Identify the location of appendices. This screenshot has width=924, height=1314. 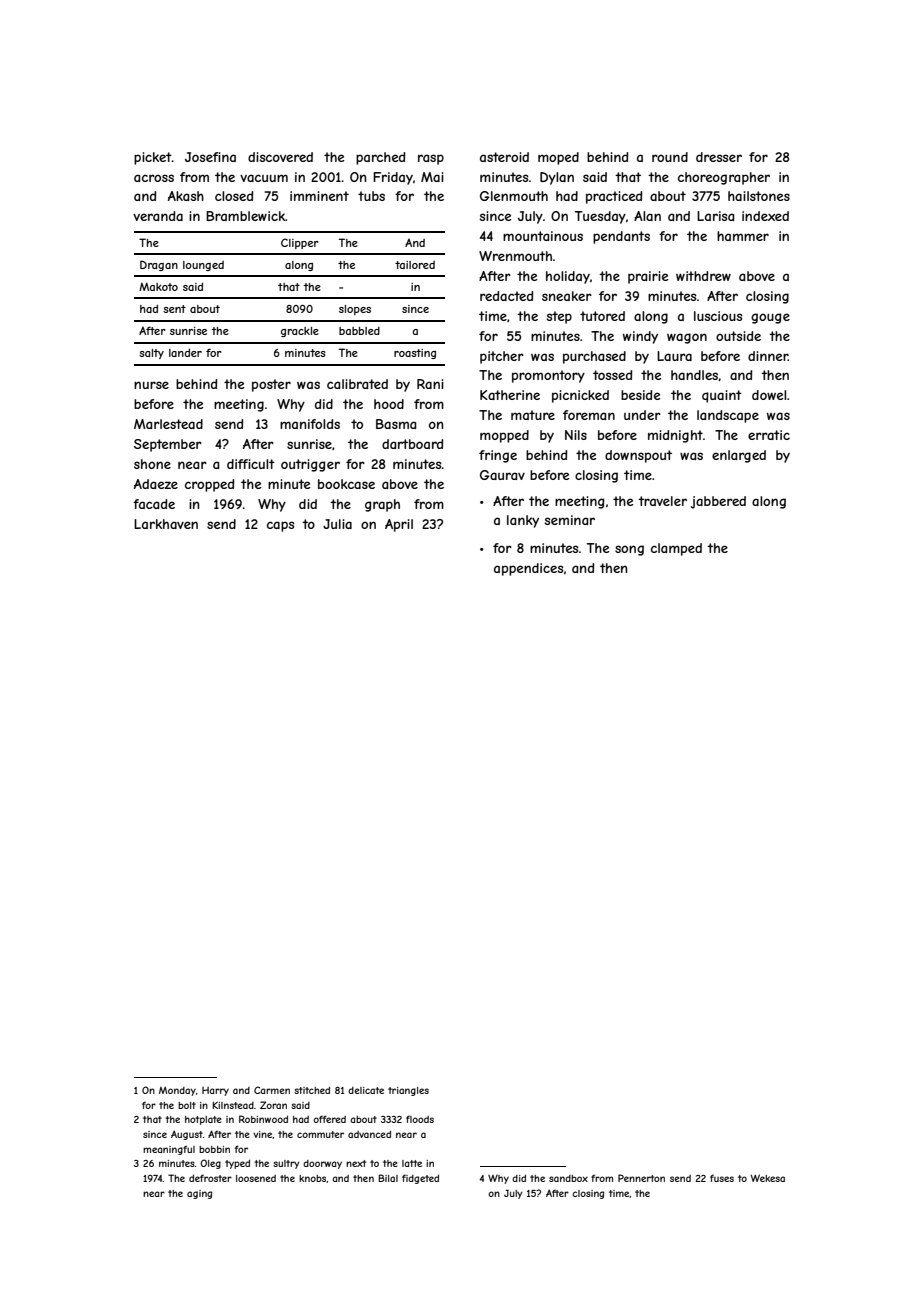
(529, 569).
